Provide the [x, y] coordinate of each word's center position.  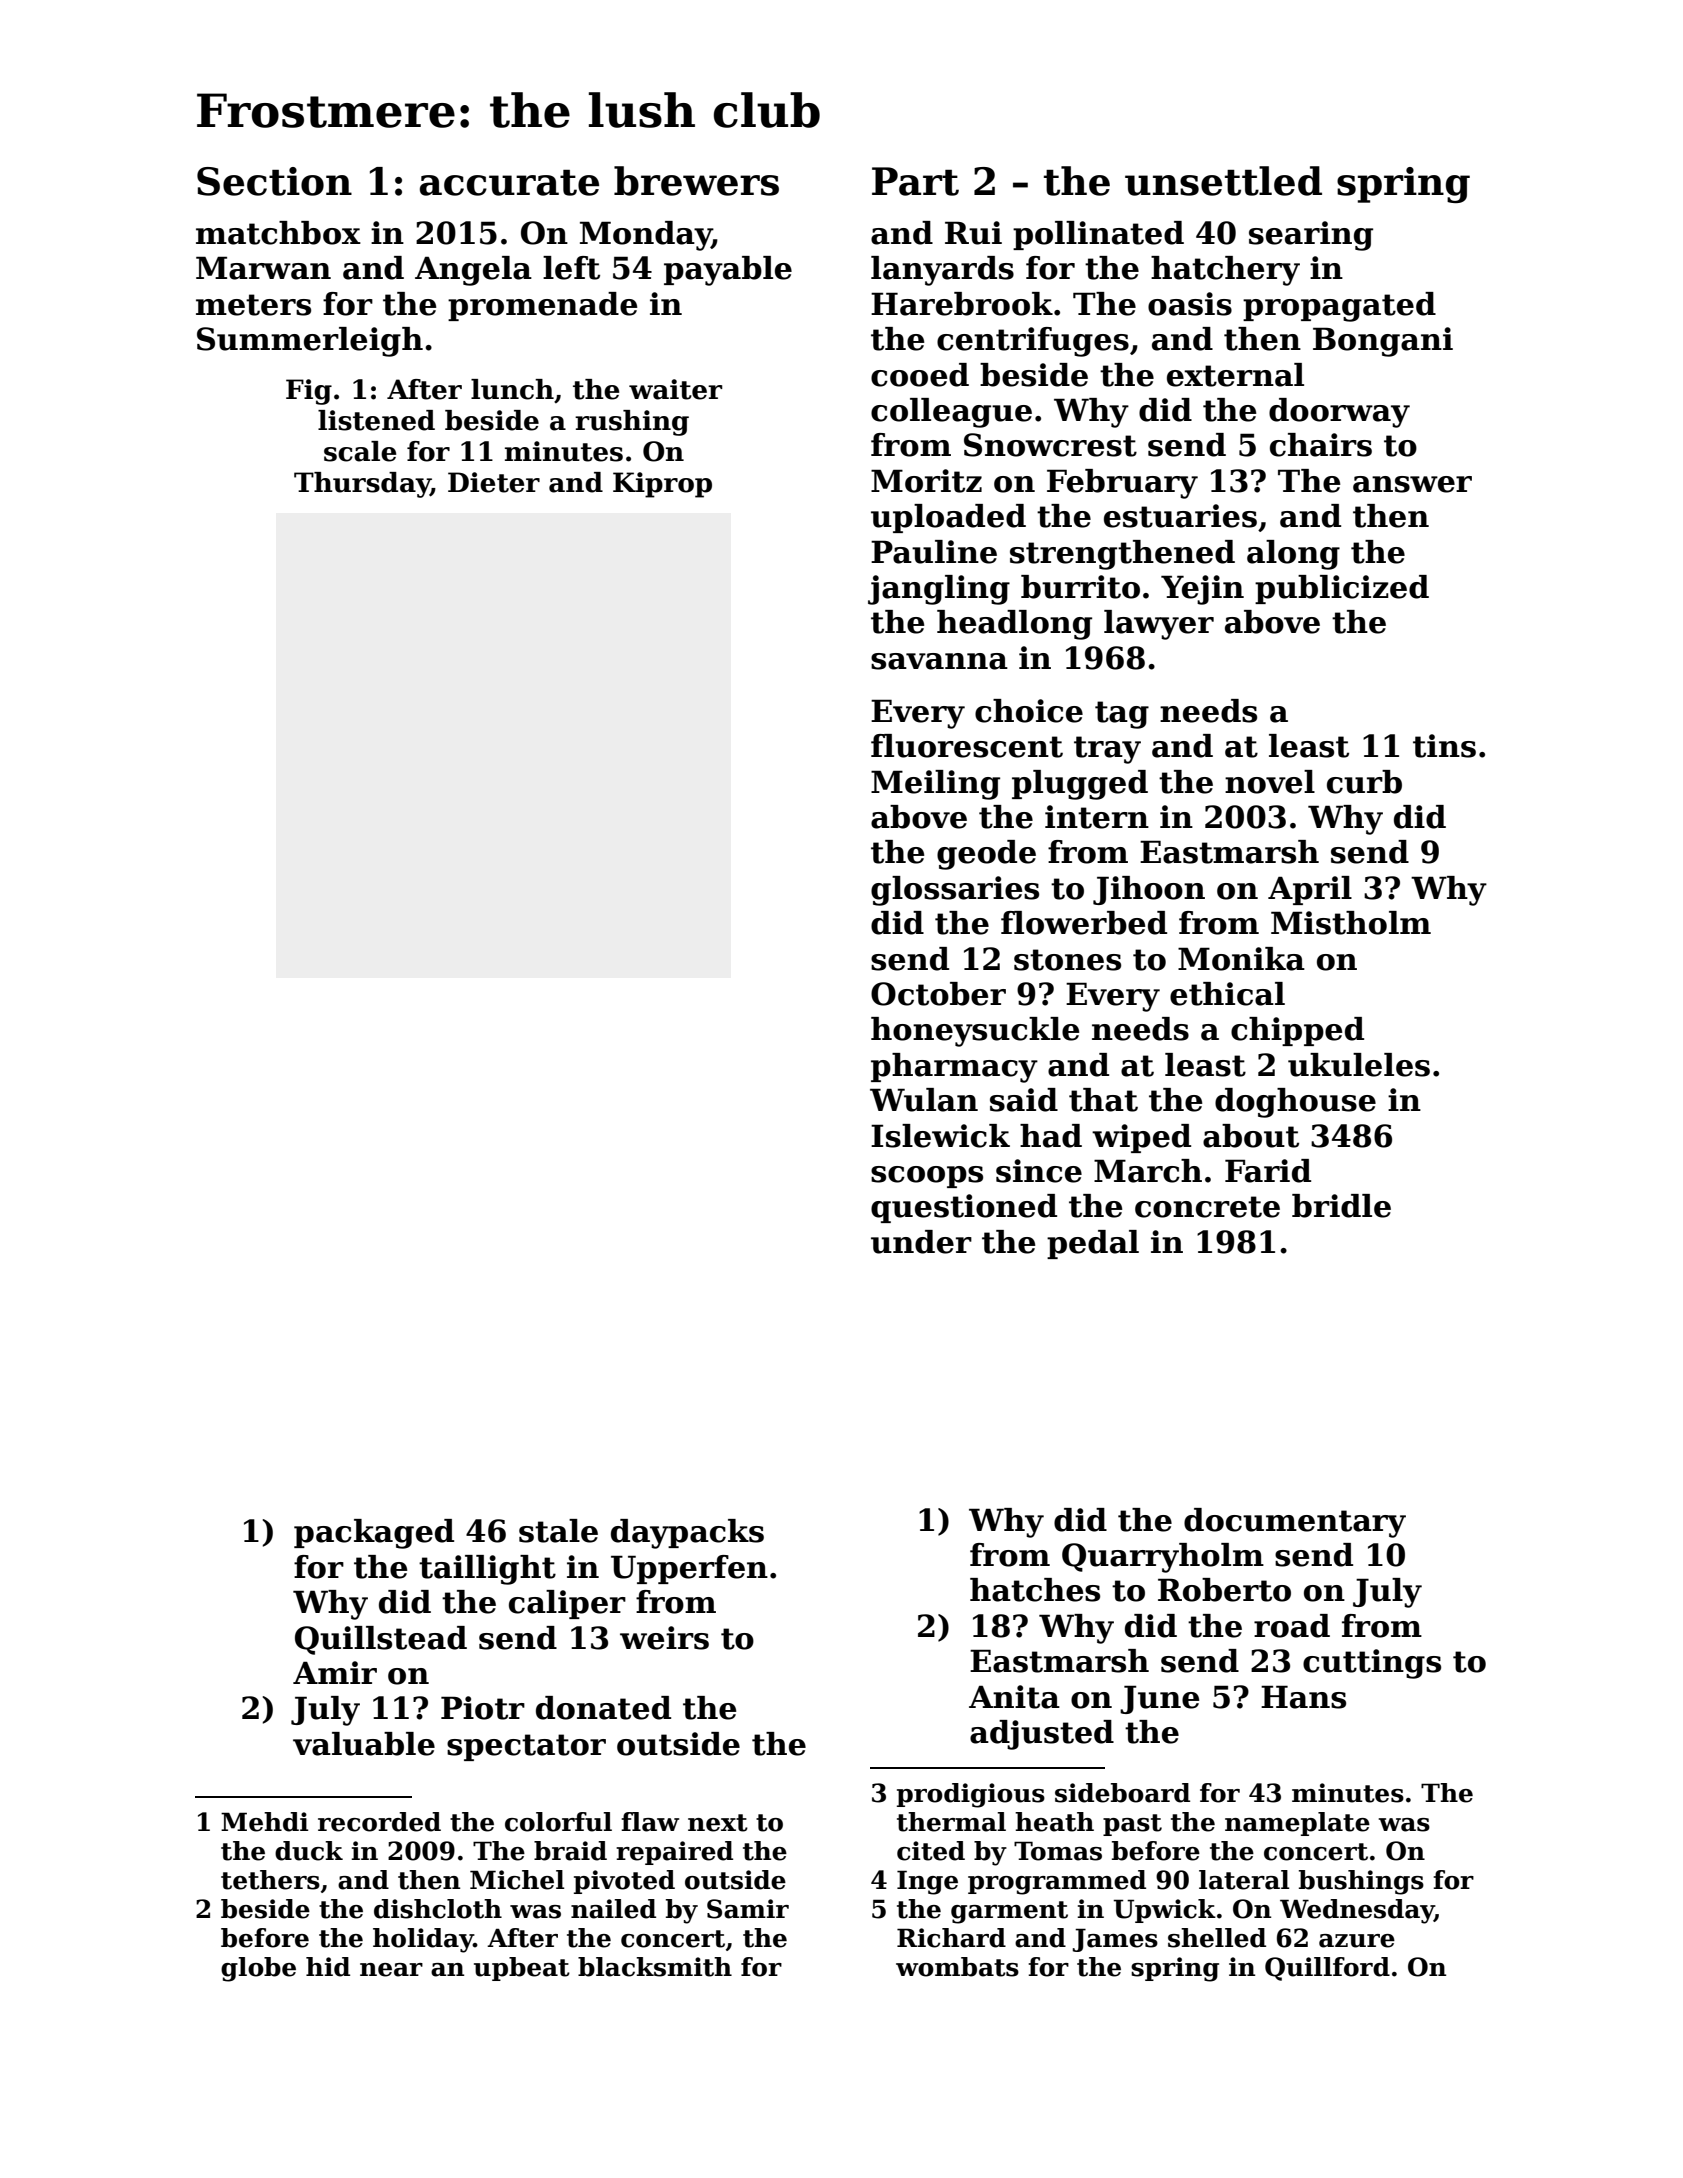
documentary [1295, 1523]
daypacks [687, 1534]
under [921, 1242]
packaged [374, 1534]
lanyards [942, 271]
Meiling [935, 785]
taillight [487, 1570]
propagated [1339, 307]
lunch [512, 389]
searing [1311, 236]
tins [1444, 746]
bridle [1341, 1206]
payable [728, 271]
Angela [473, 271]
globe [258, 1969]
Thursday [362, 485]
